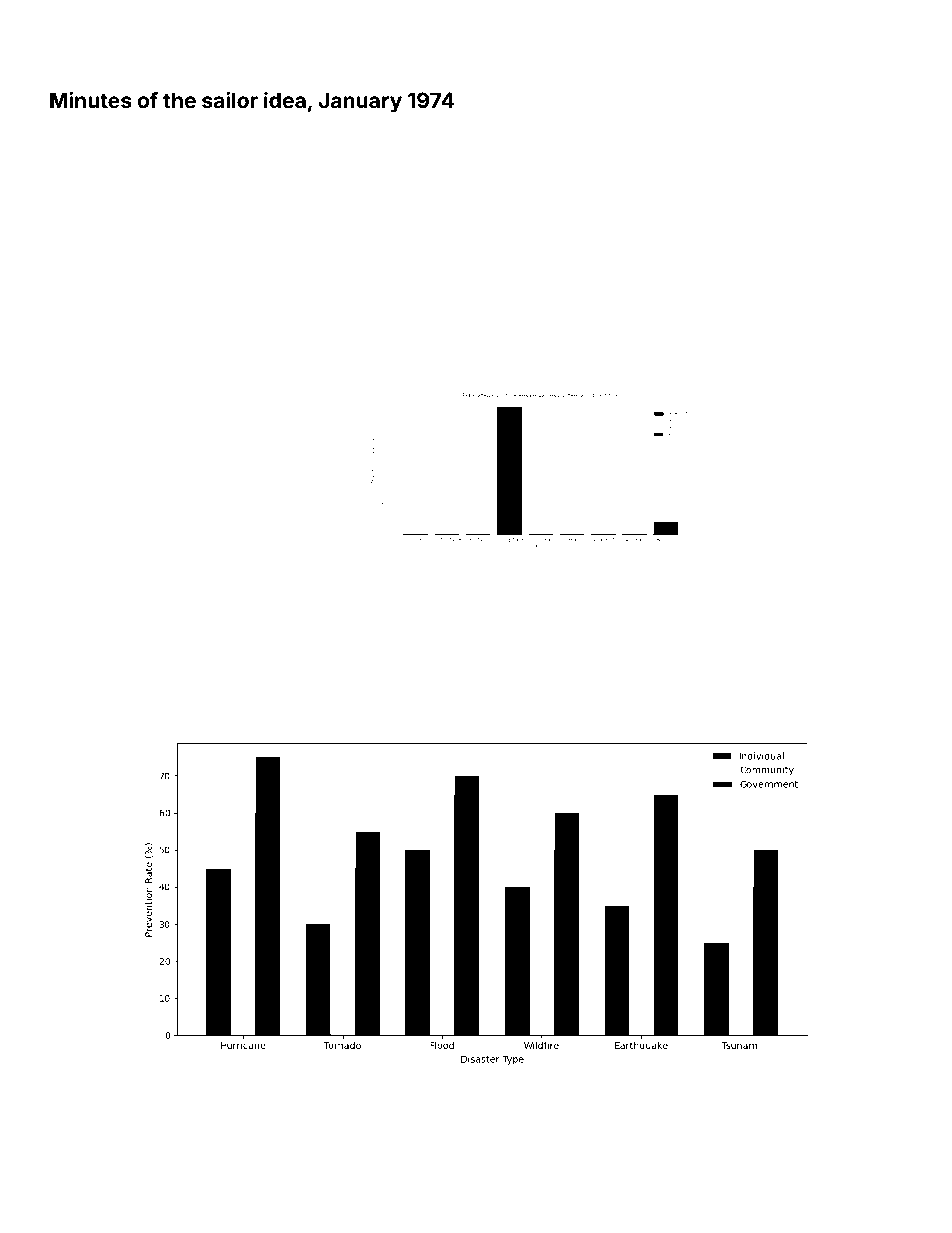 The width and height of the screenshot is (952, 1233). Describe the element at coordinates (729, 1092) in the screenshot. I see `shoehorns` at that location.
